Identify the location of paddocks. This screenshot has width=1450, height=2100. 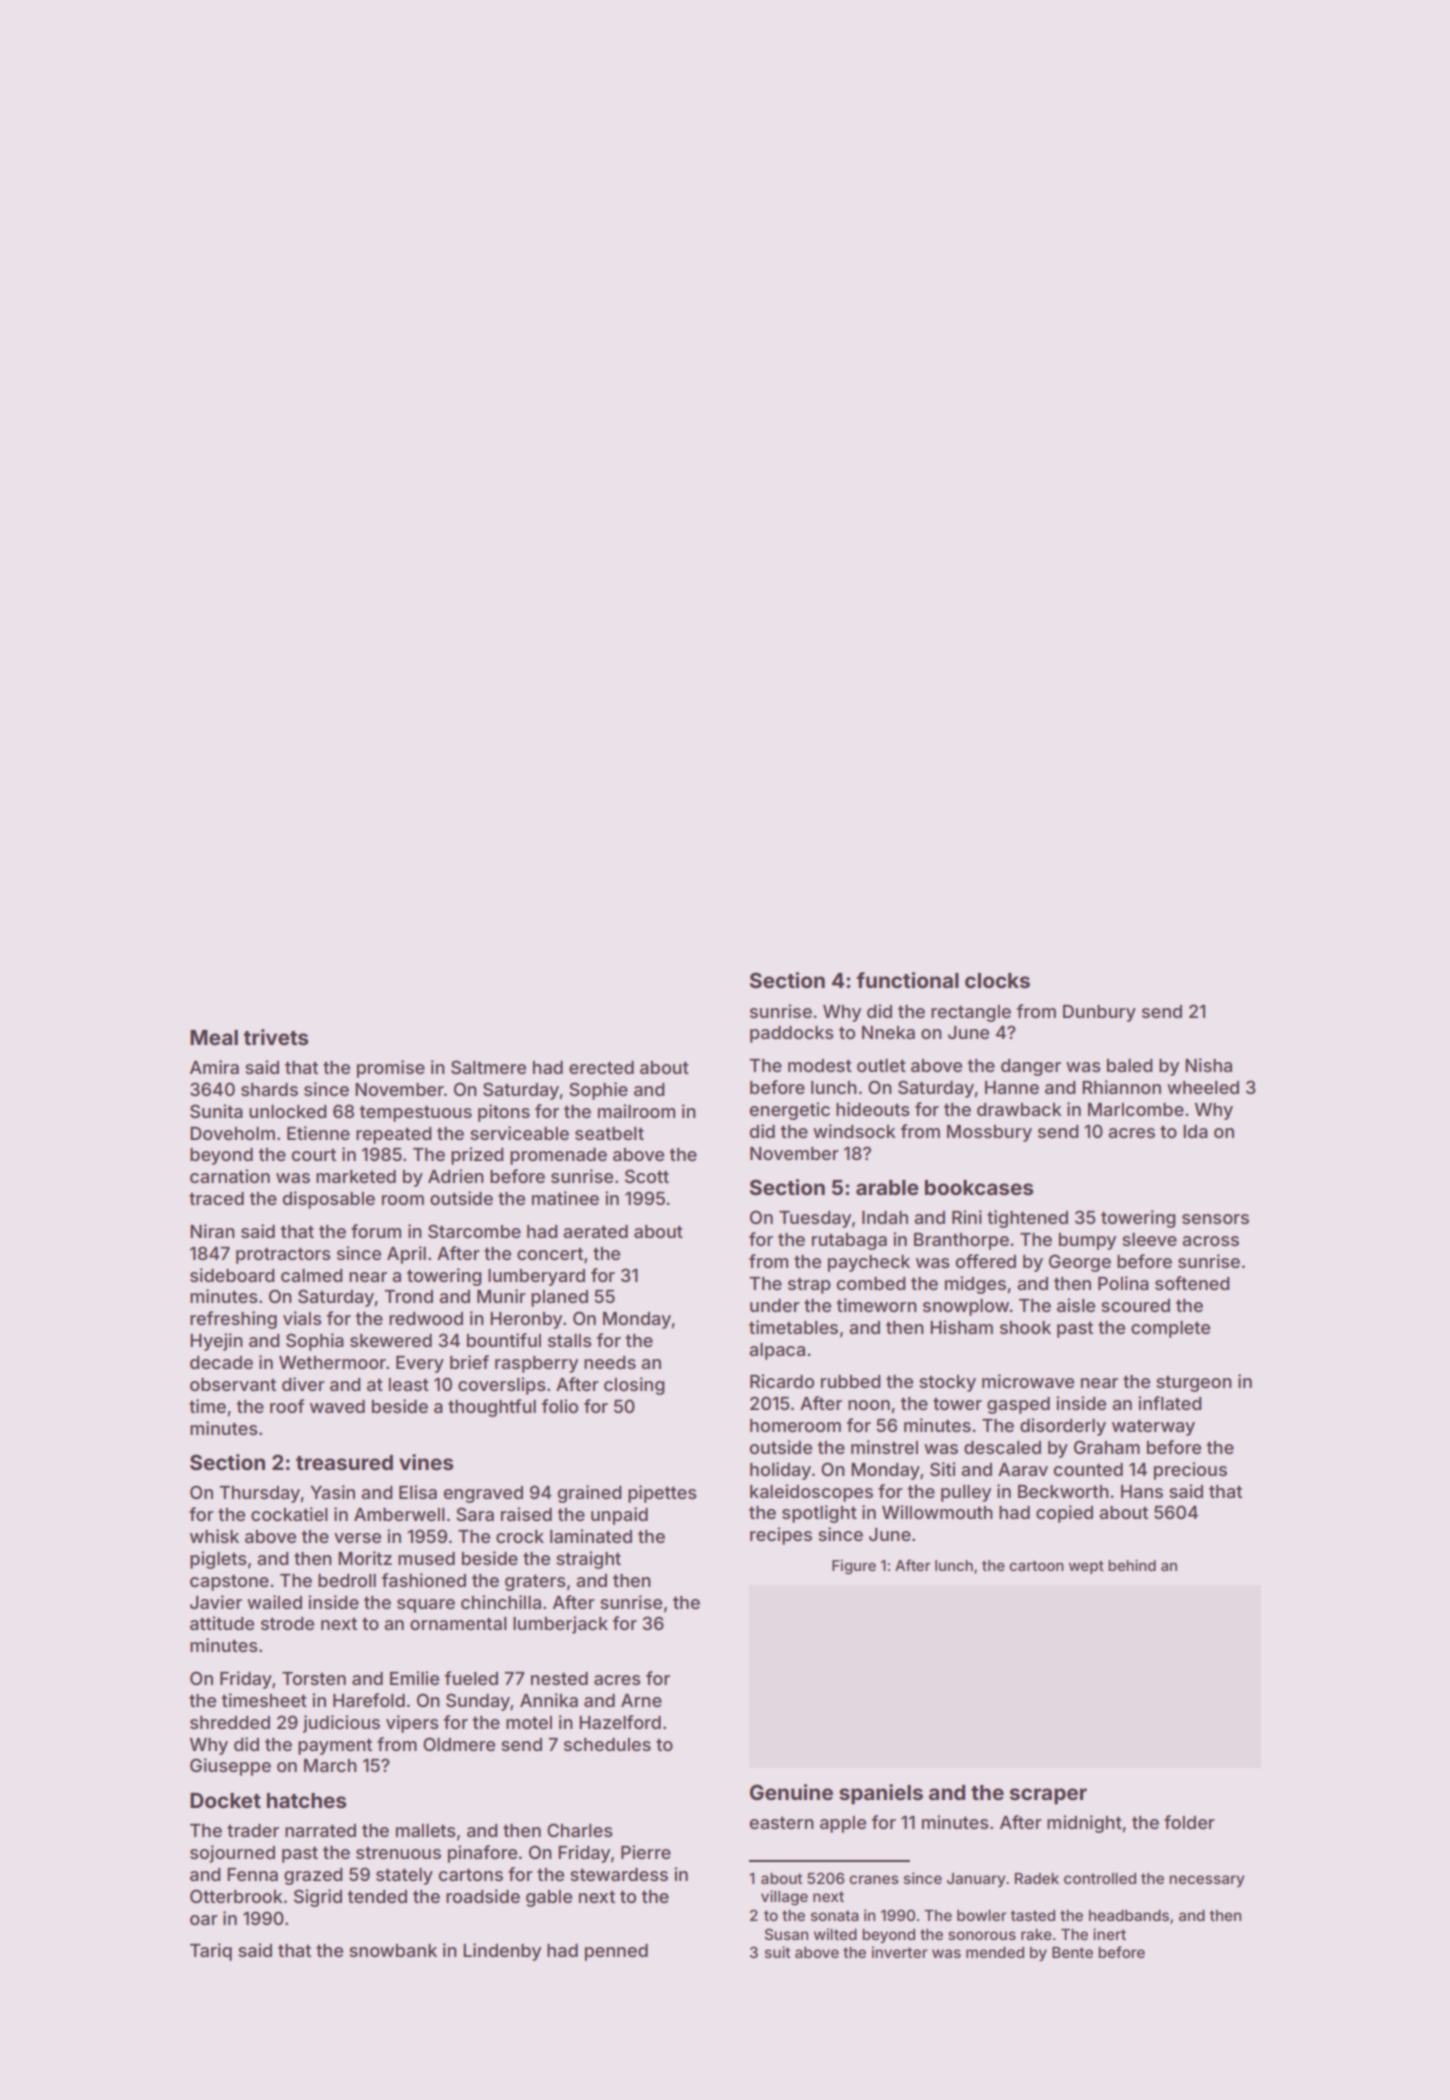
(792, 1034).
